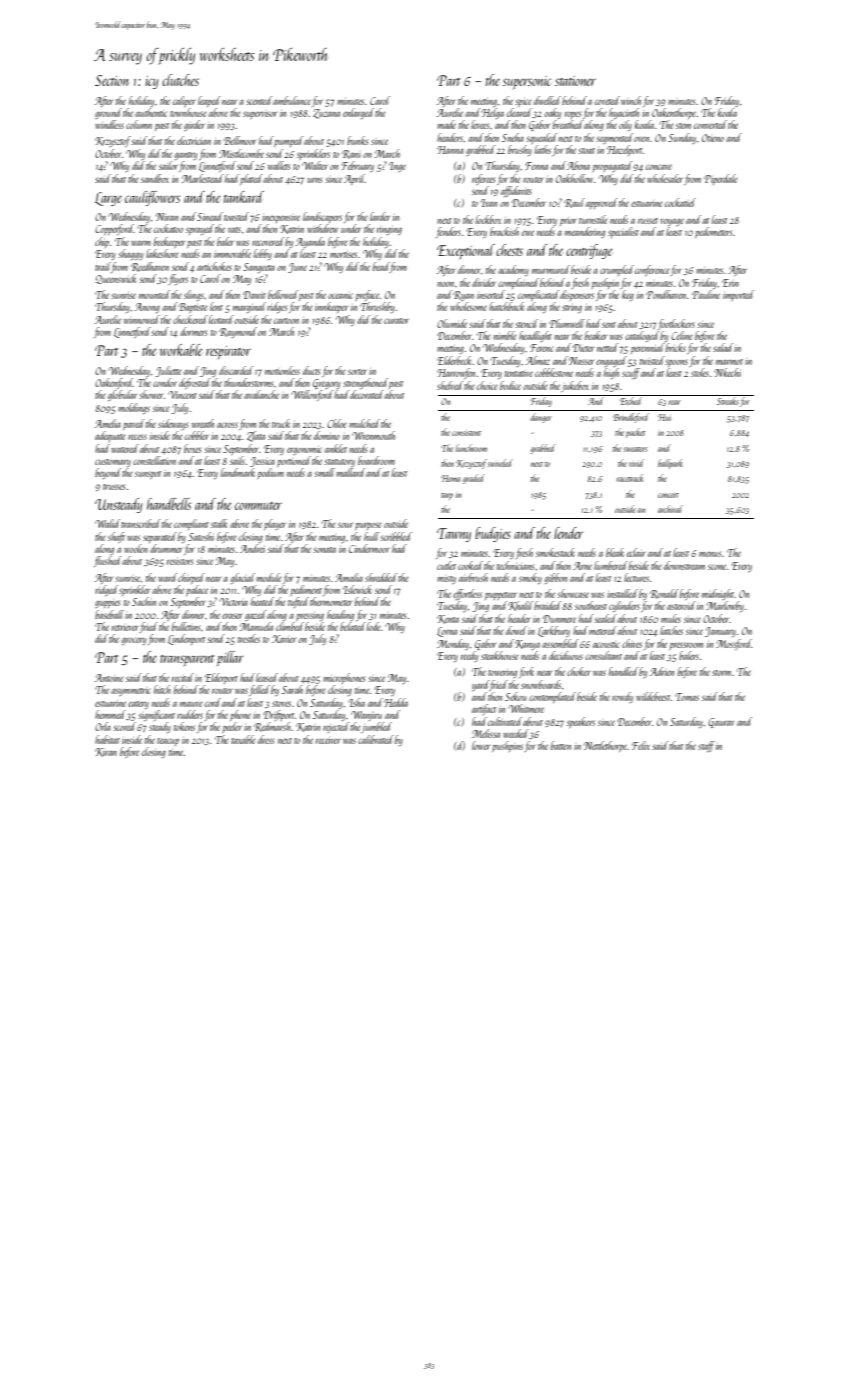 This page has height=1400, width=849. What do you see at coordinates (114, 383) in the page?
I see `Oakenford` at bounding box center [114, 383].
